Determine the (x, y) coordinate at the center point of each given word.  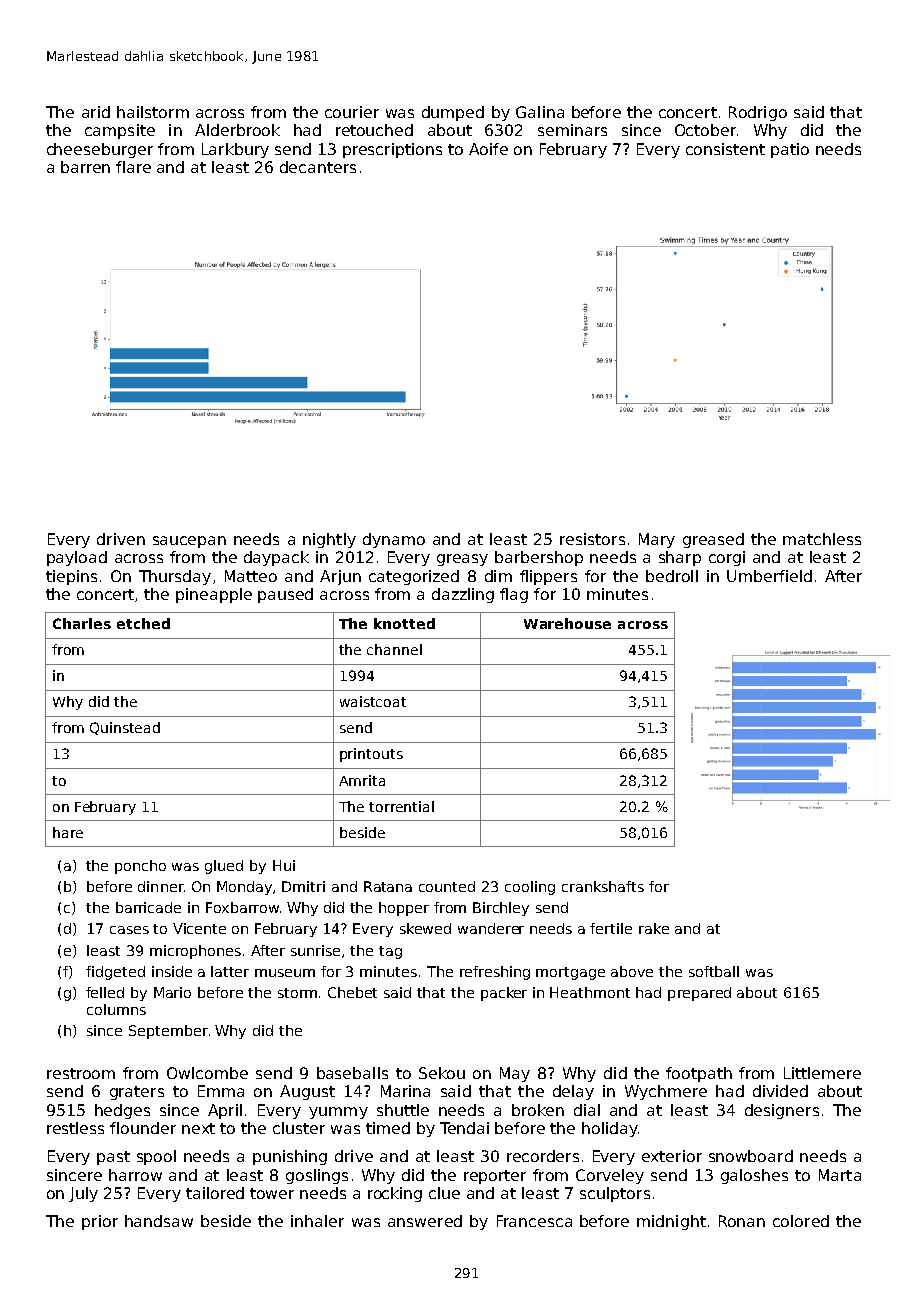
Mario (172, 992)
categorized (414, 577)
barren (85, 167)
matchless (822, 539)
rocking (395, 1194)
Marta (840, 1175)
